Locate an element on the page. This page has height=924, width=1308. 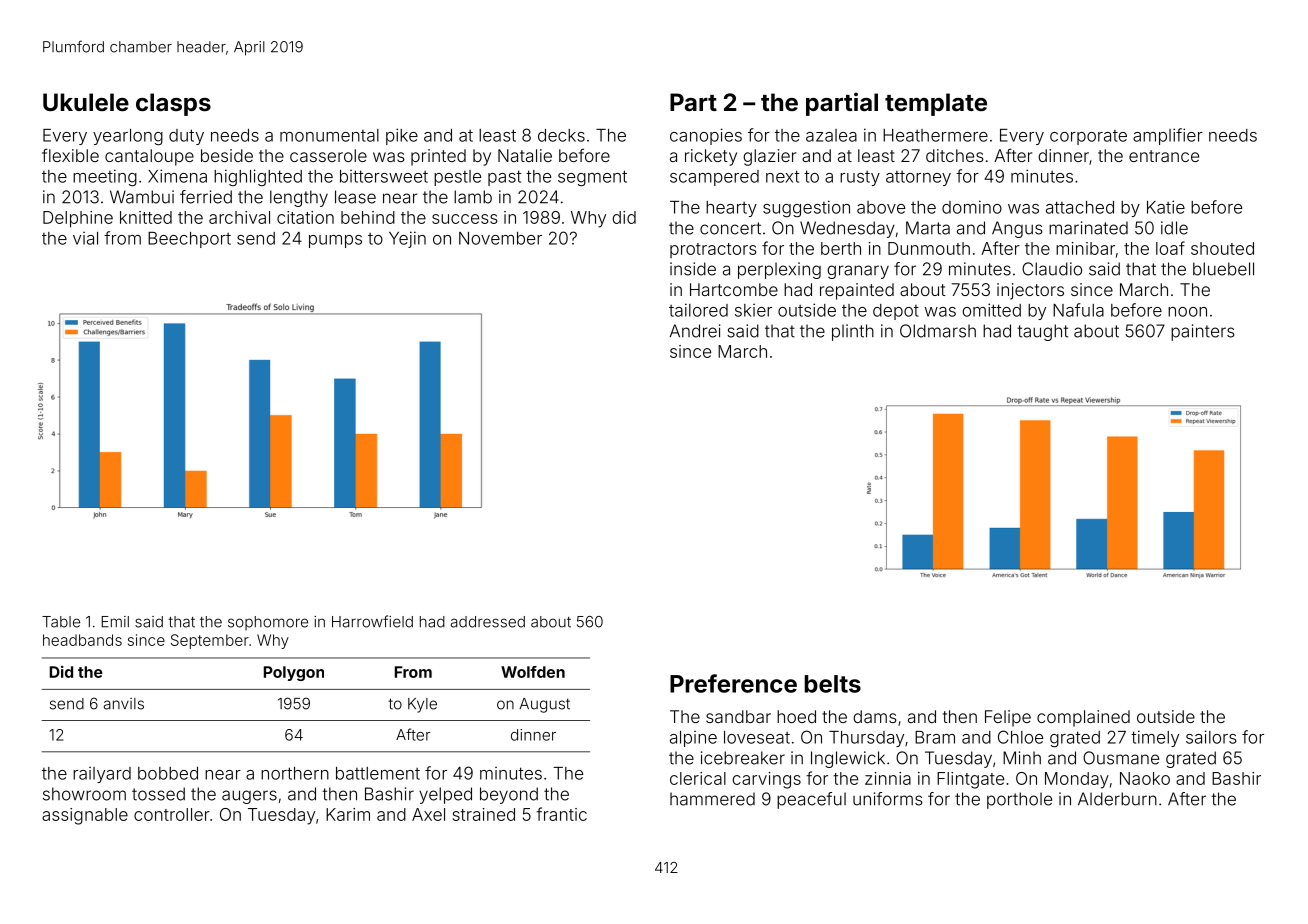
Andrei is located at coordinates (695, 331).
